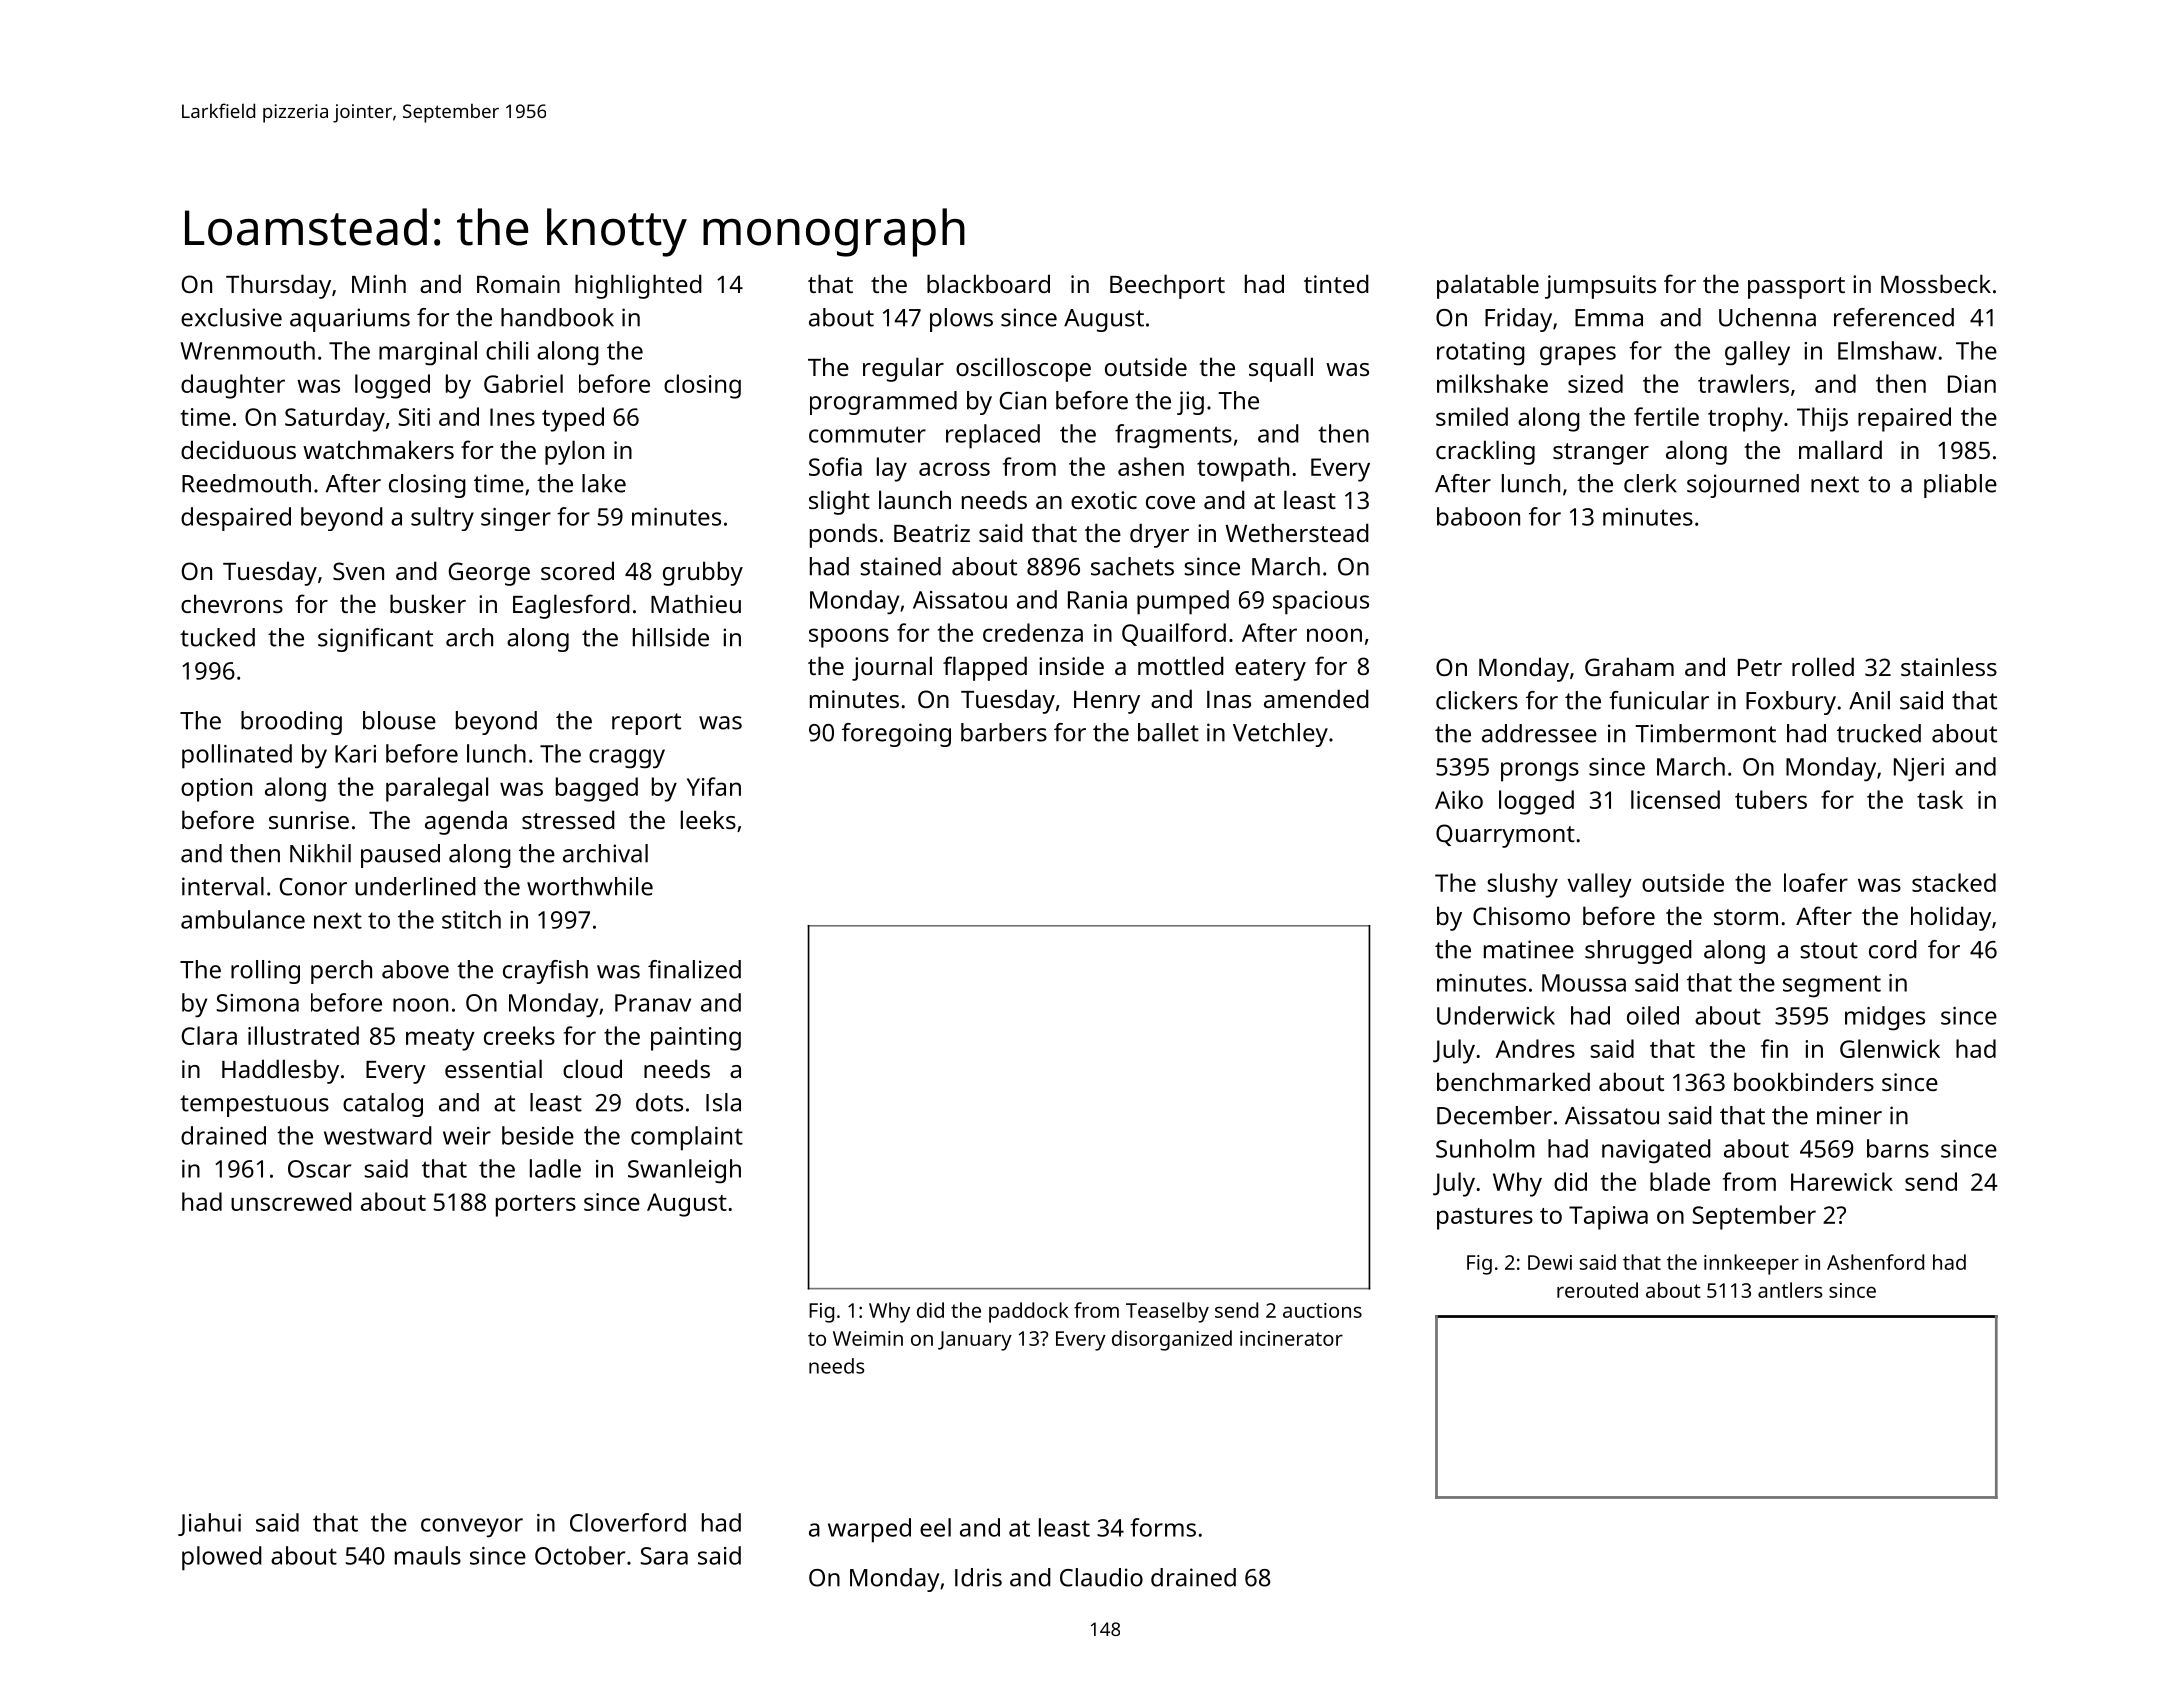  I want to click on creeks, so click(519, 1035).
